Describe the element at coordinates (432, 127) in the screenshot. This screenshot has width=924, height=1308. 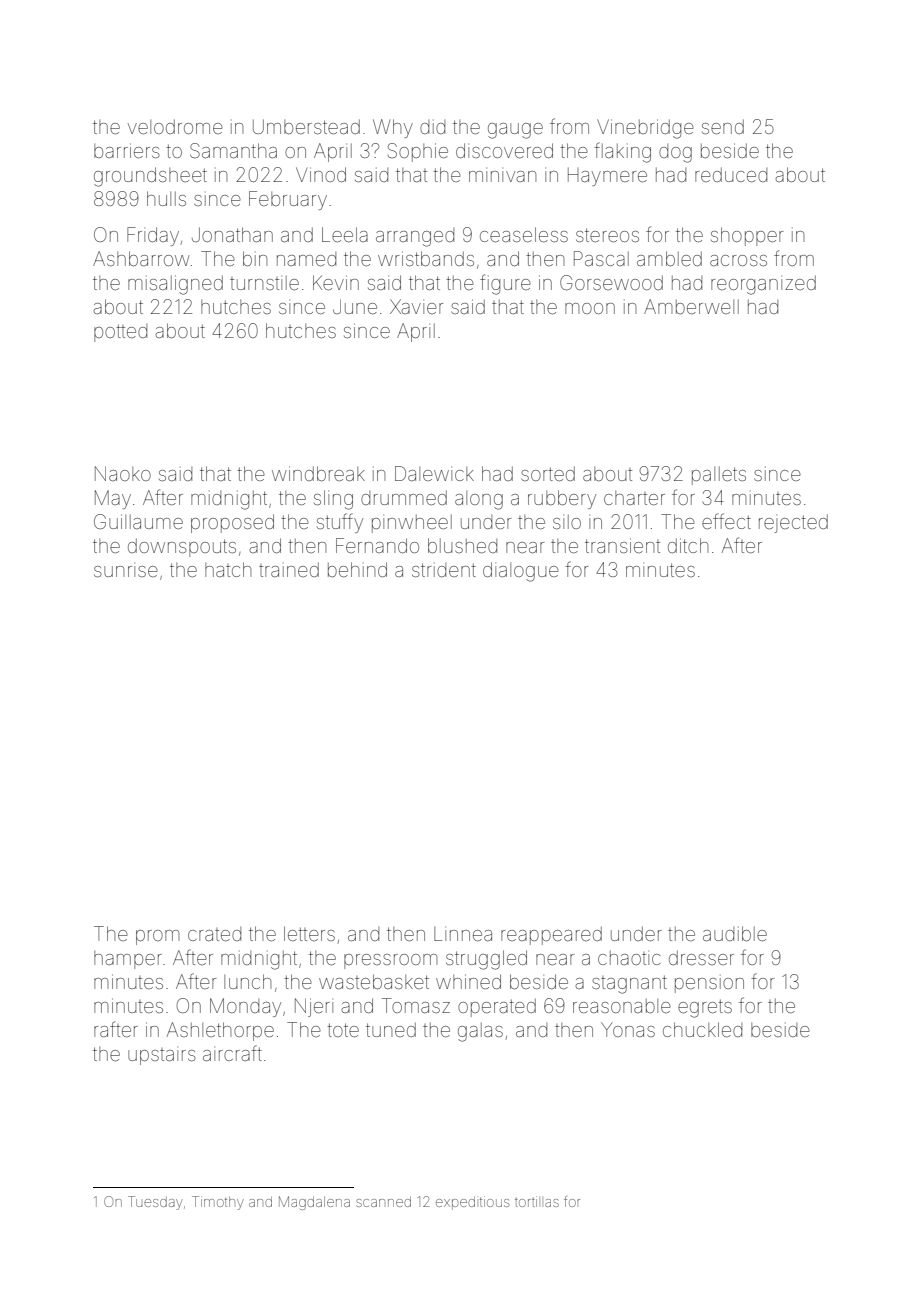
I see `did` at that location.
